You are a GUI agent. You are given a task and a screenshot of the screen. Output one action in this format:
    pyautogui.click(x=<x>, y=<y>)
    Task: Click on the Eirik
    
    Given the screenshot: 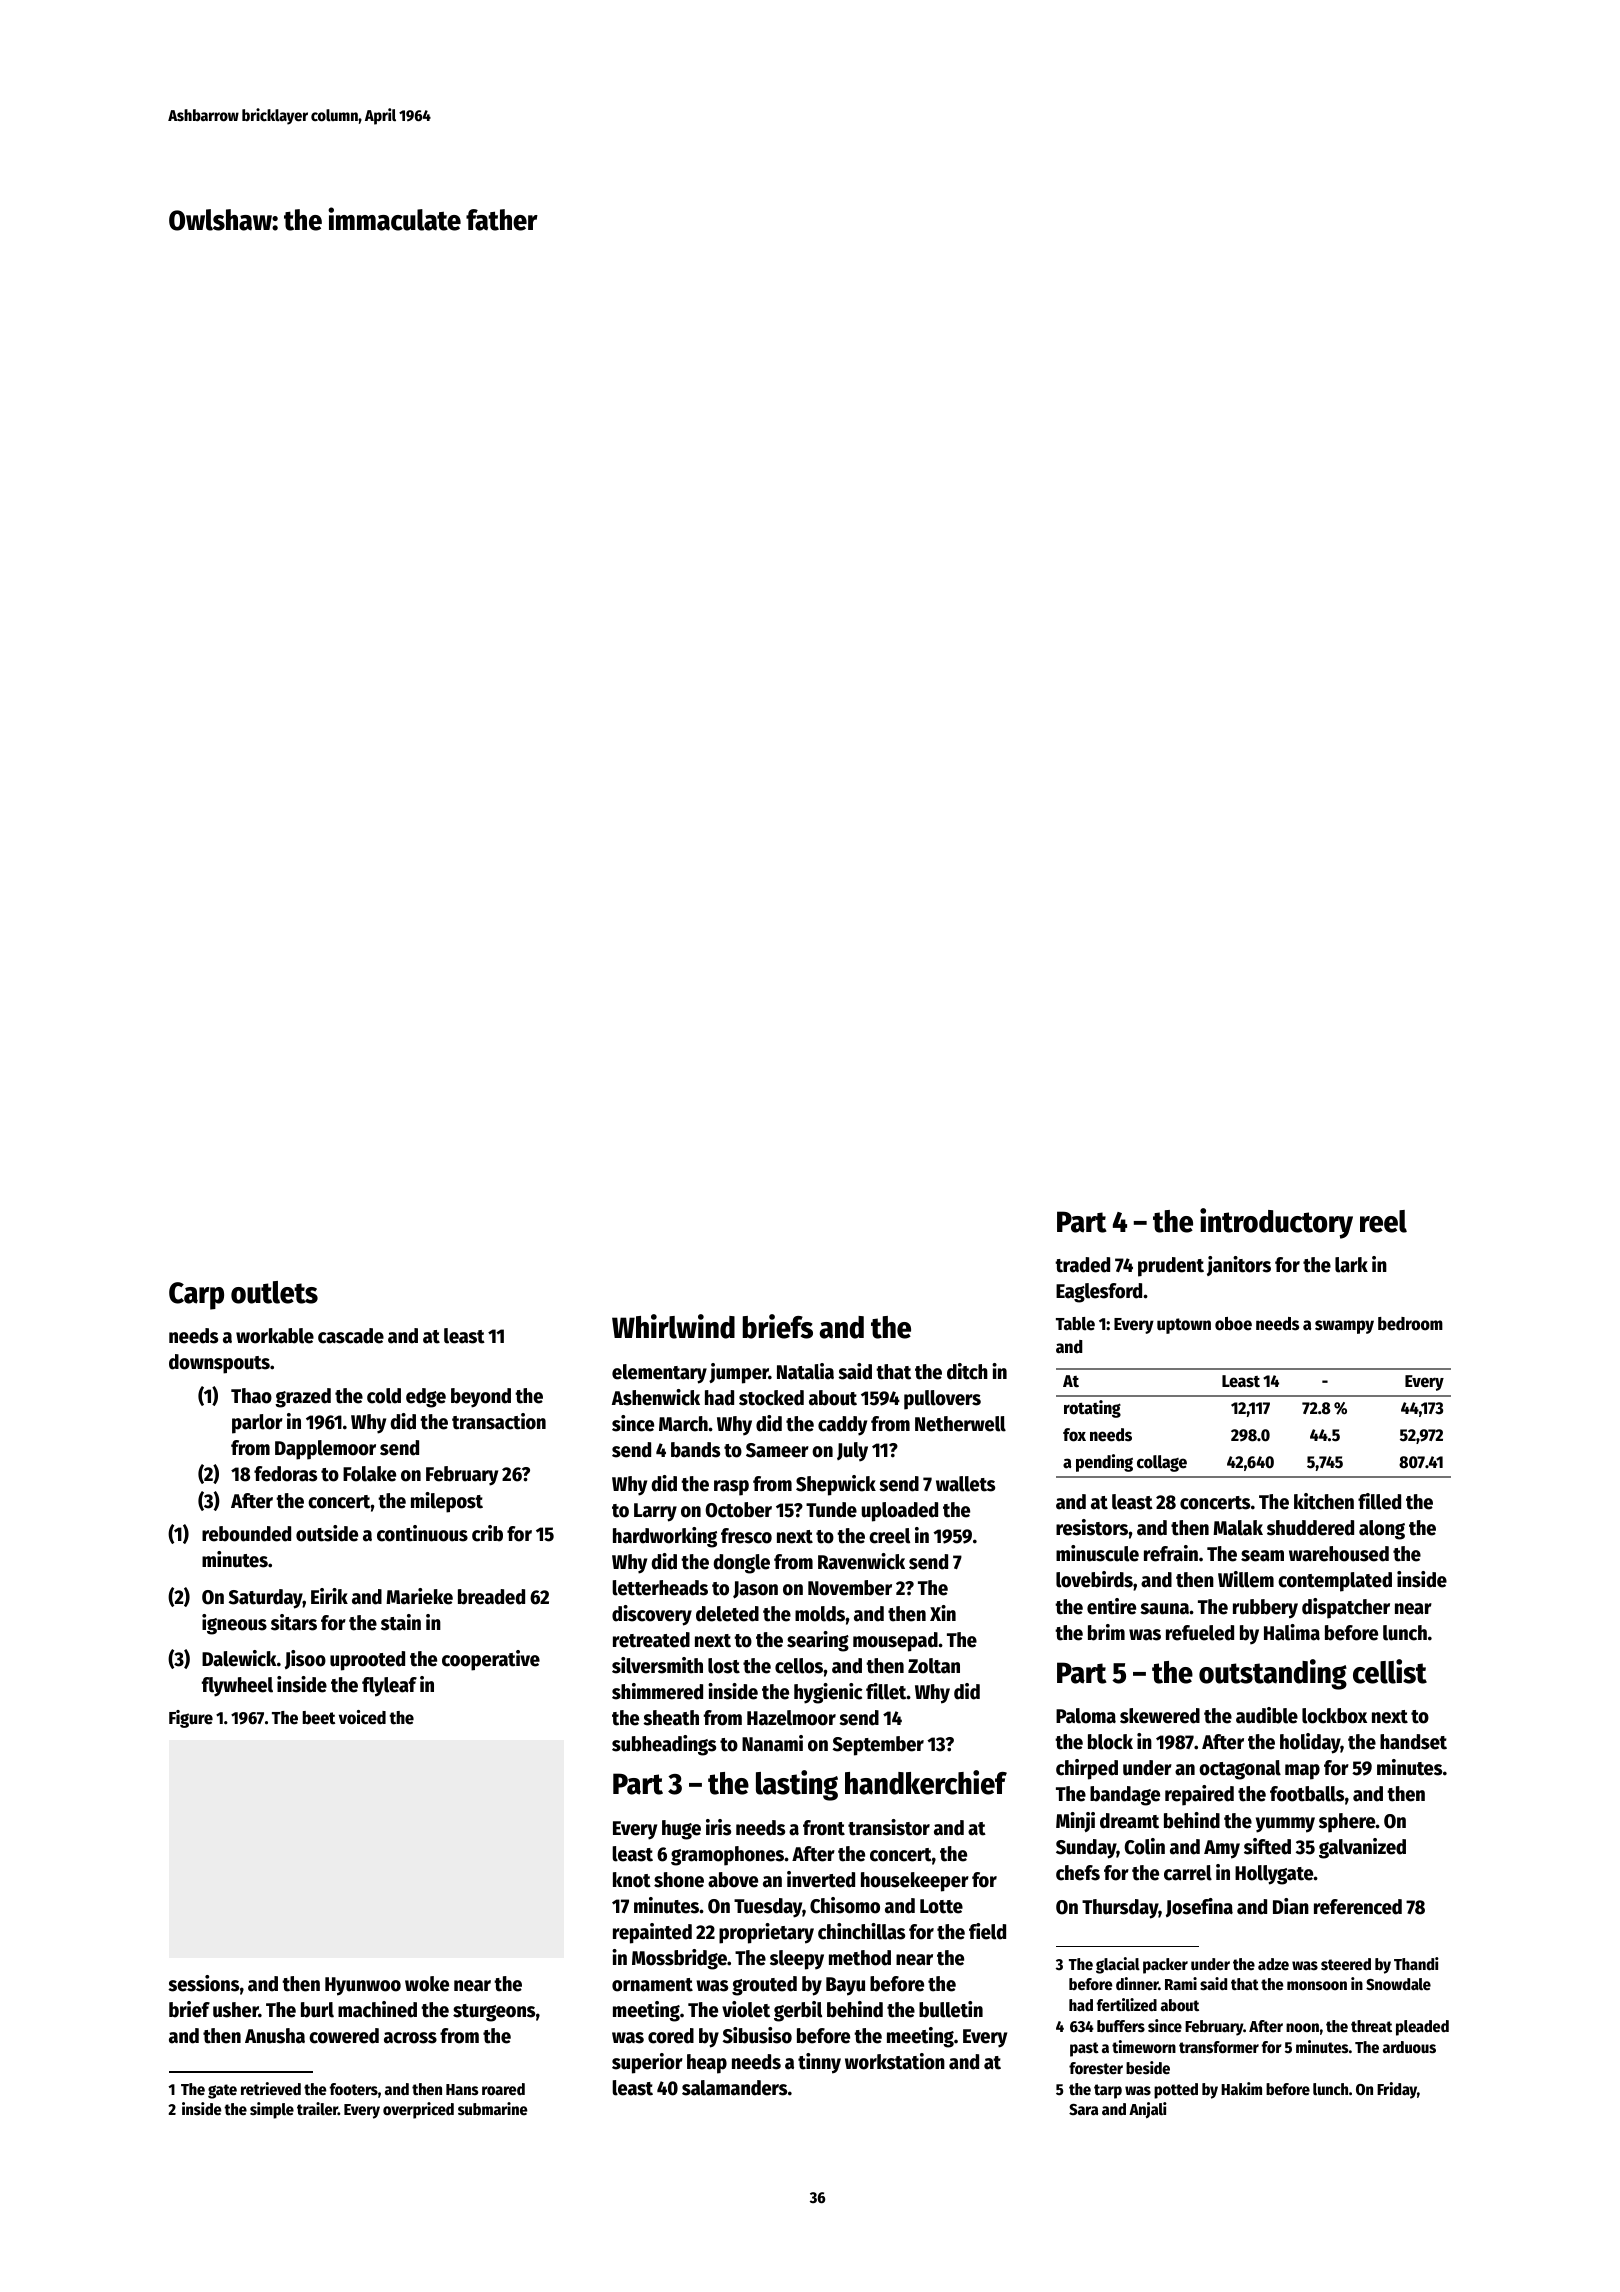 What is the action you would take?
    pyautogui.click(x=329, y=1596)
